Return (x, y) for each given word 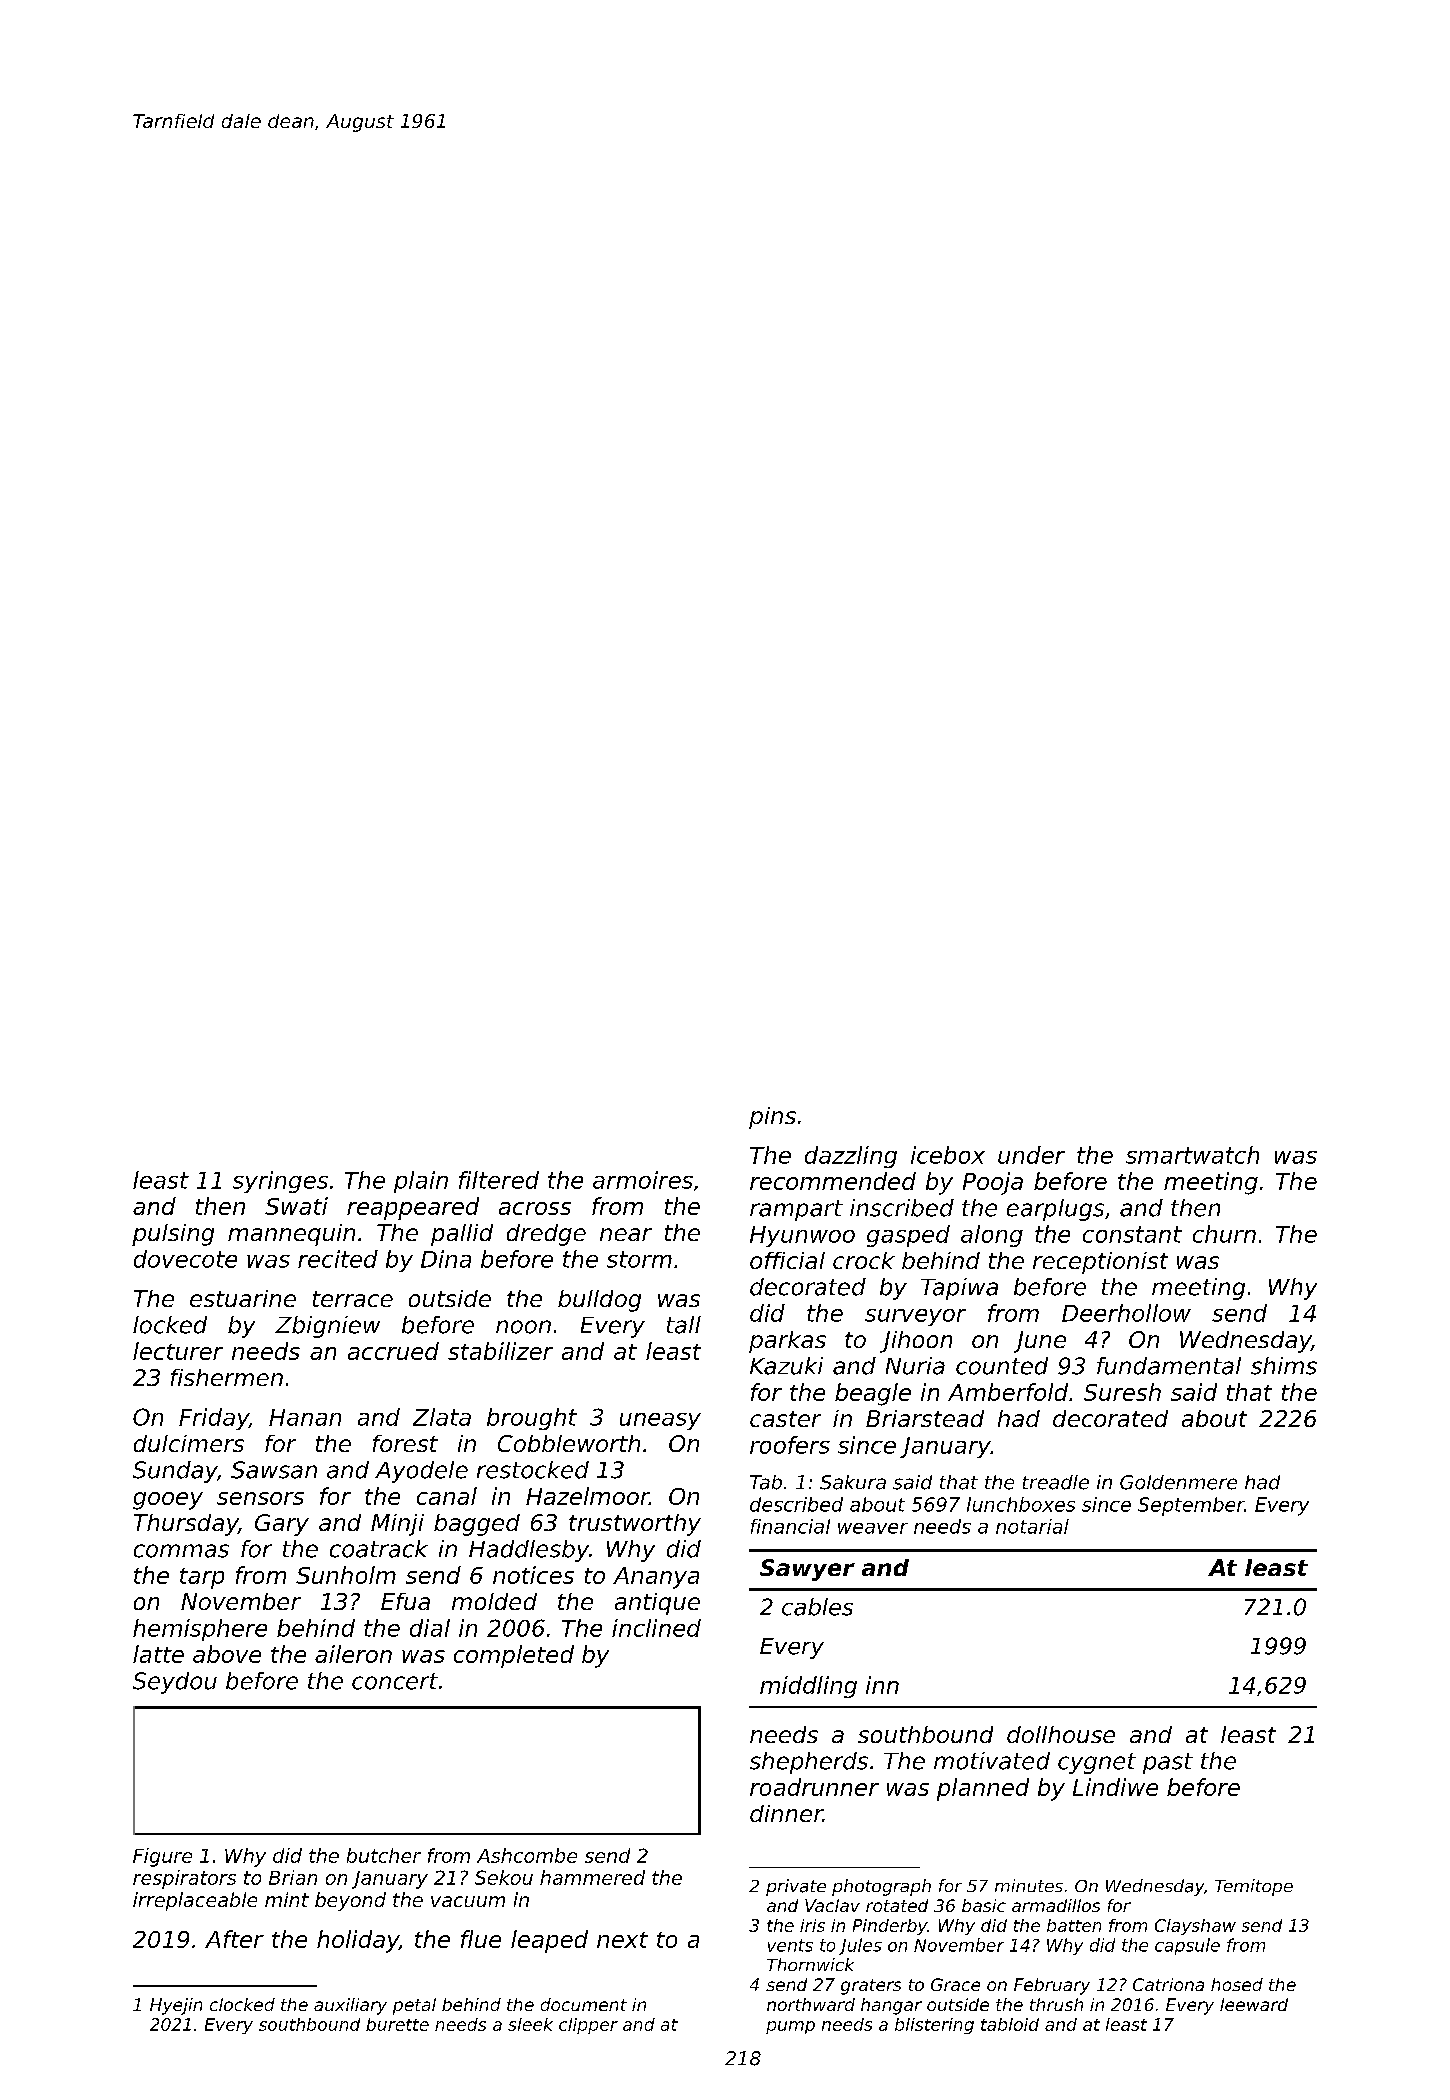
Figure (162, 1857)
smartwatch (1192, 1155)
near (626, 1234)
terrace (353, 1299)
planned (983, 1789)
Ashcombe (527, 1855)
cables (817, 1607)
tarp (202, 1578)
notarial (1032, 1526)
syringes (280, 1182)
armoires (643, 1180)
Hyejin (176, 2006)
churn (1224, 1234)
